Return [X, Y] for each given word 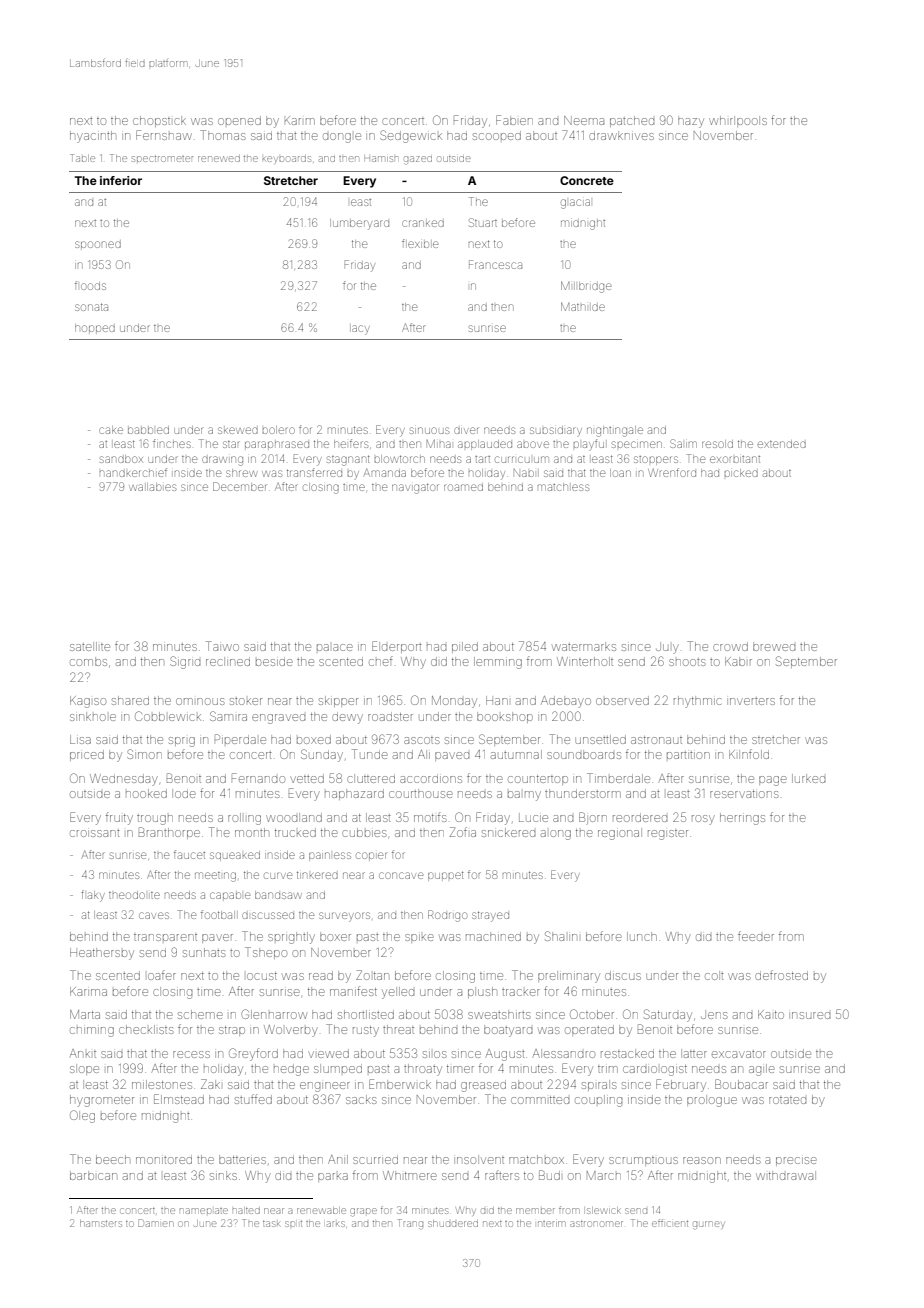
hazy [691, 122]
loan [620, 473]
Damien [155, 1223]
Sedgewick [411, 136]
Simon [144, 754]
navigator [415, 488]
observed [622, 700]
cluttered [371, 778]
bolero [279, 430]
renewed [219, 159]
